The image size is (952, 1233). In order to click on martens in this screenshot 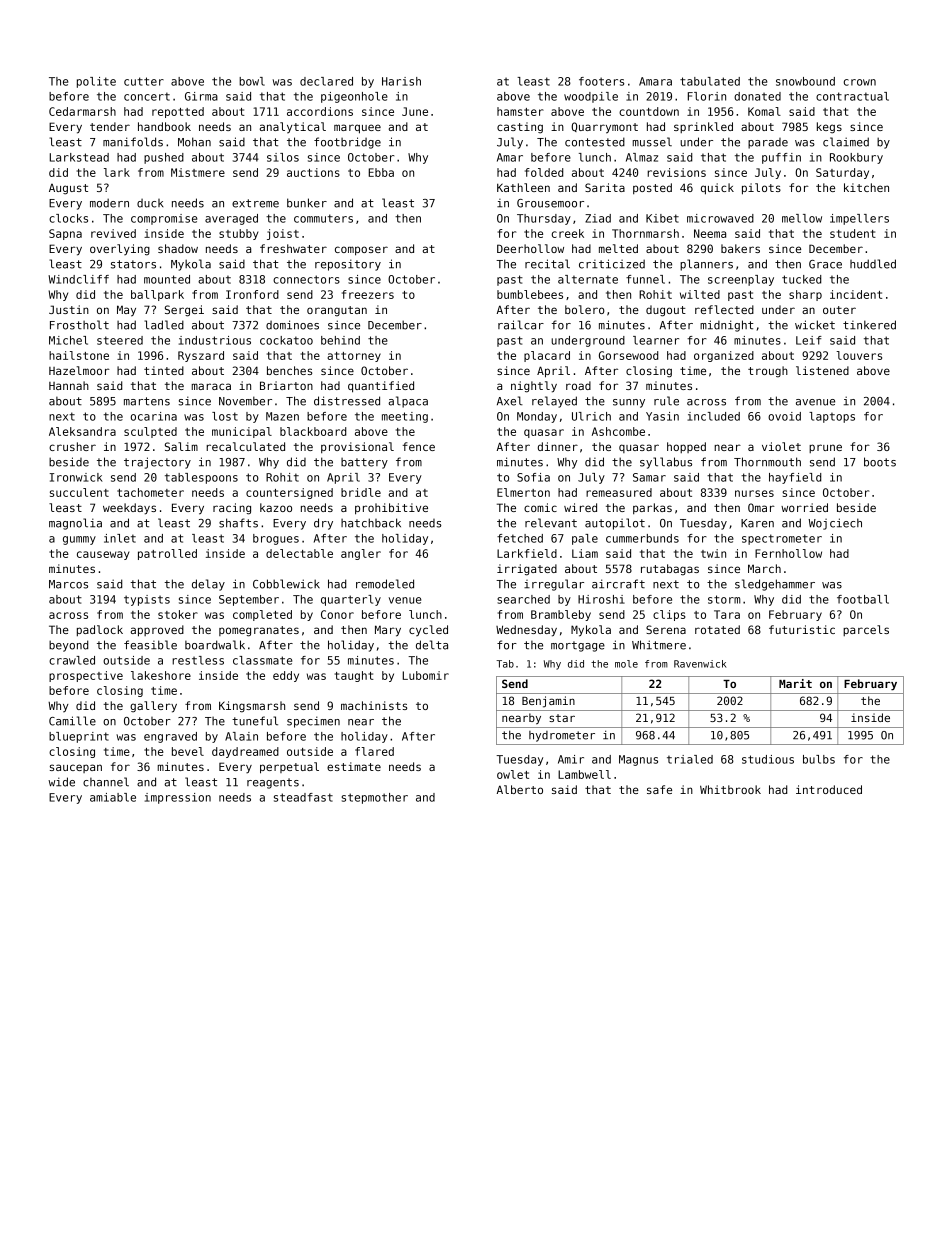, I will do `click(147, 401)`.
